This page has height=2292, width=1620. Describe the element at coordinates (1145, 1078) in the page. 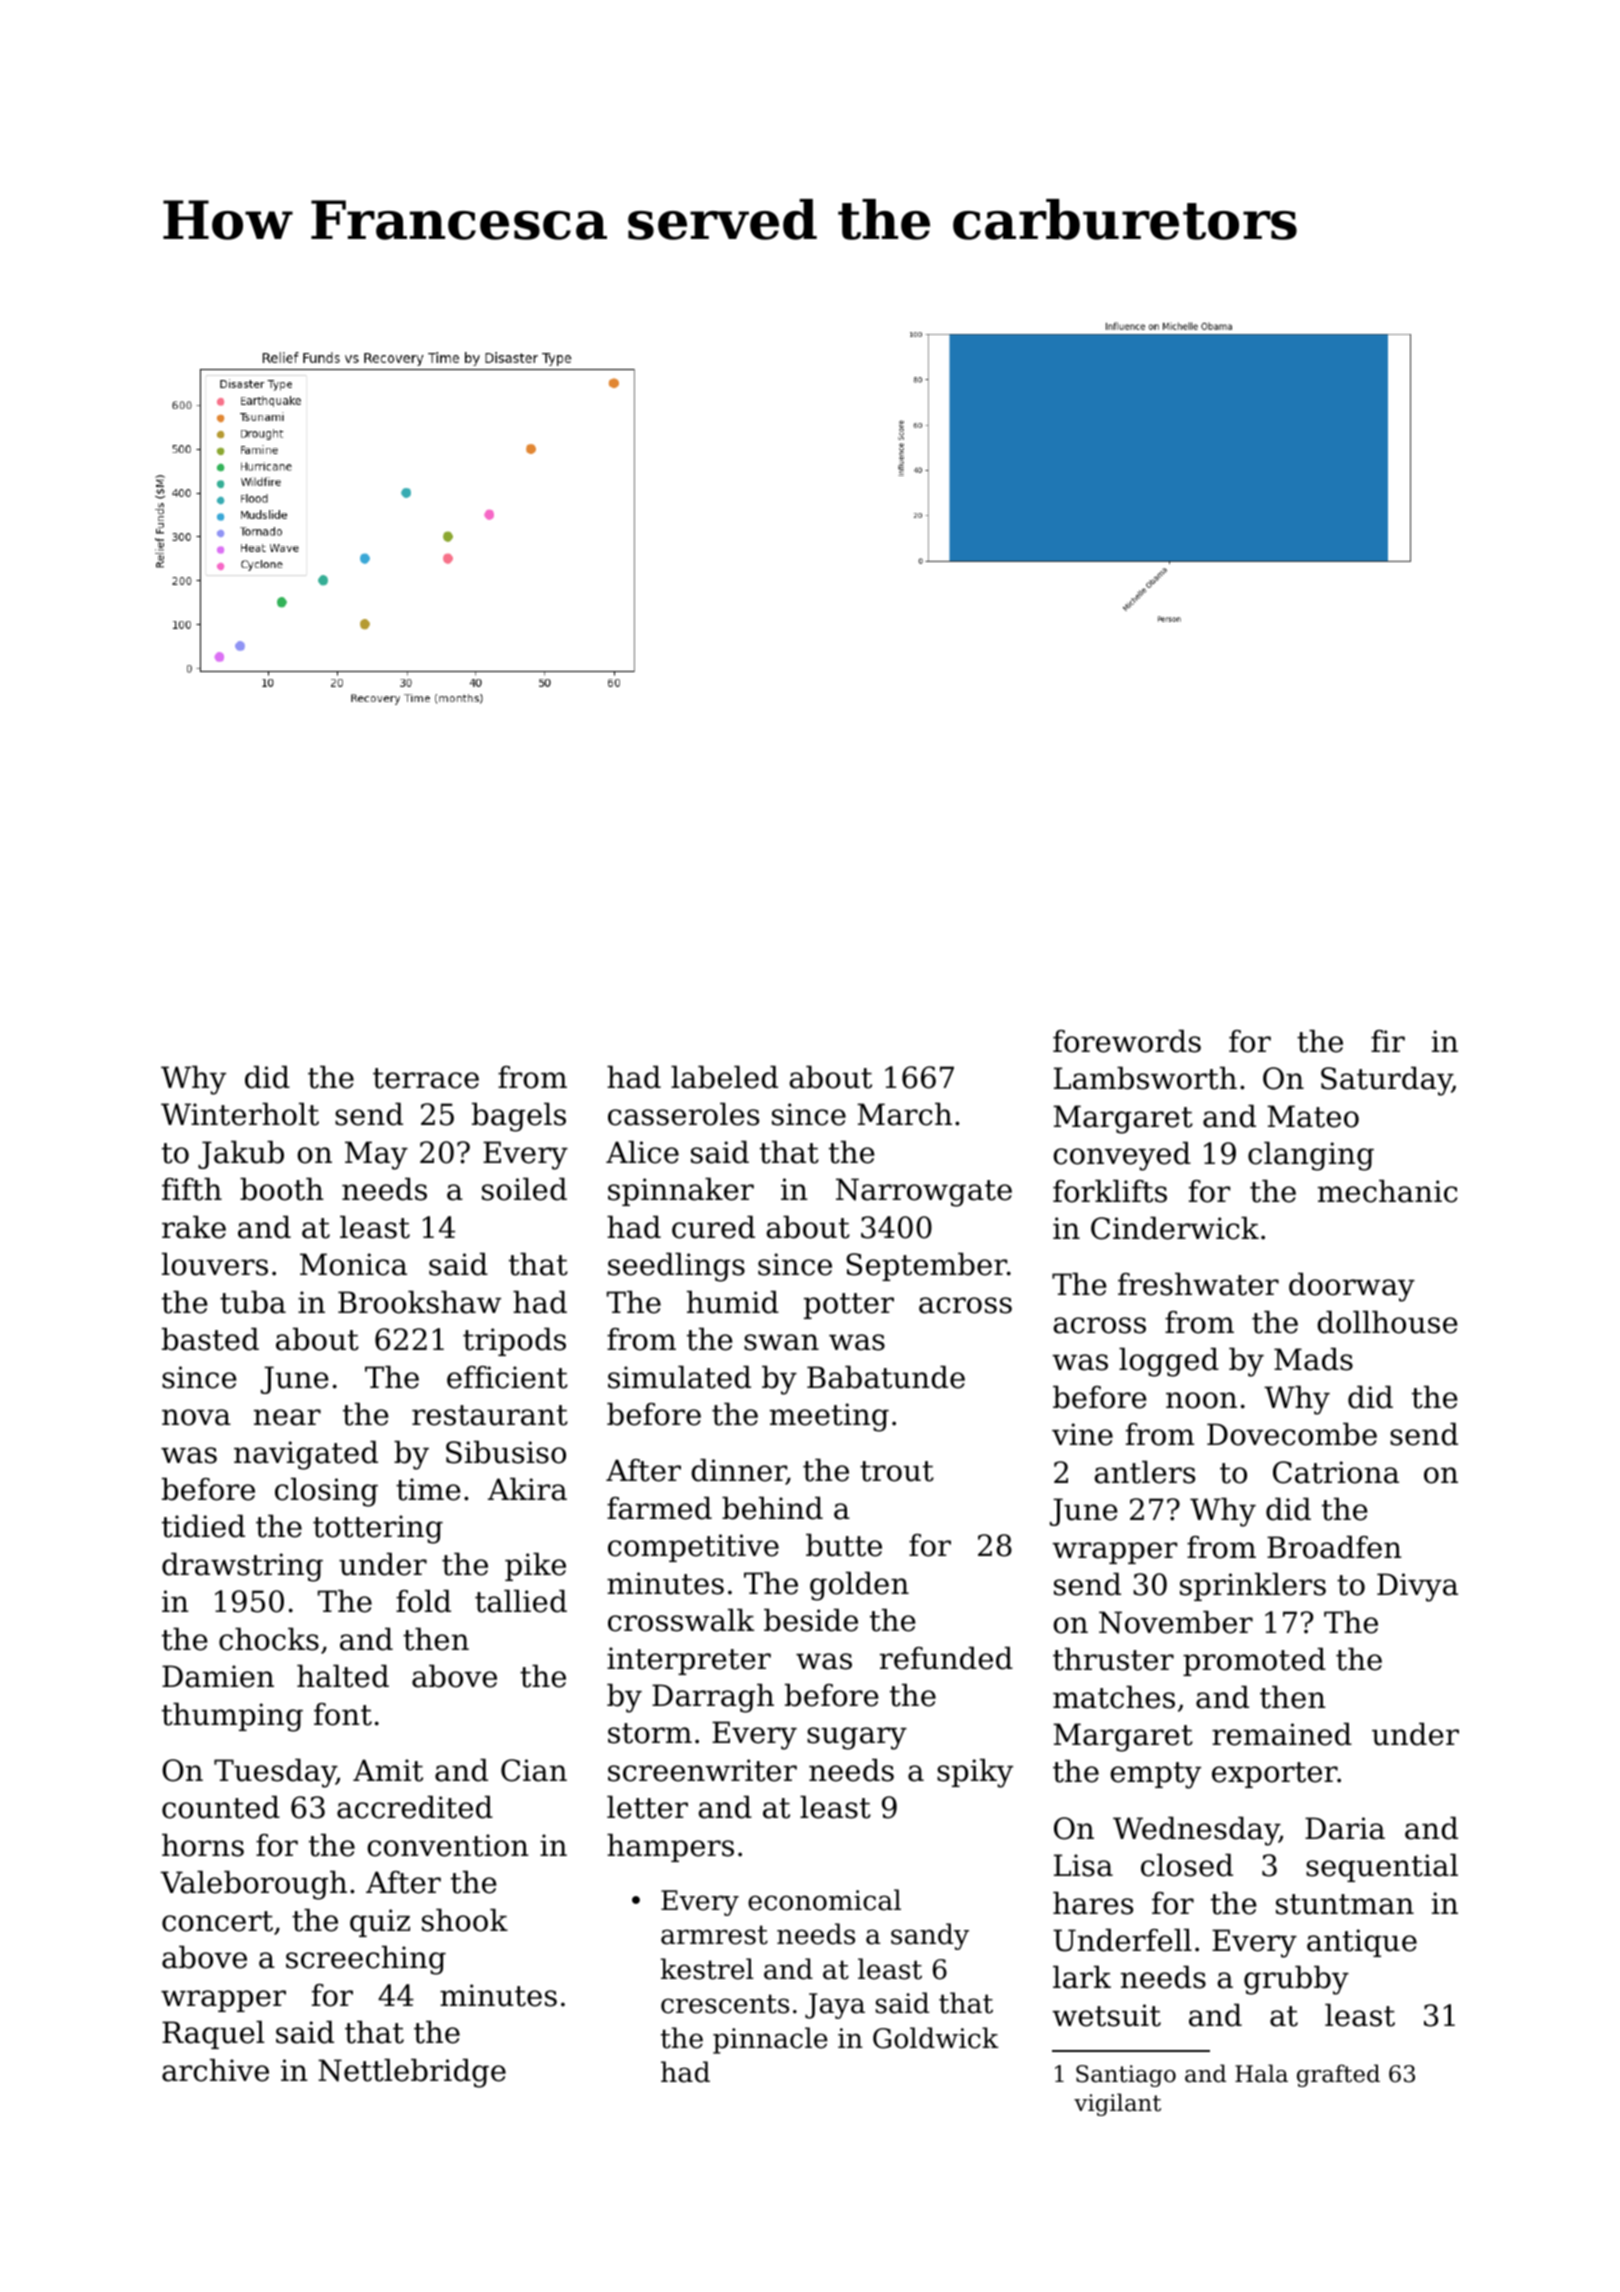

I see `Lambsworth` at that location.
